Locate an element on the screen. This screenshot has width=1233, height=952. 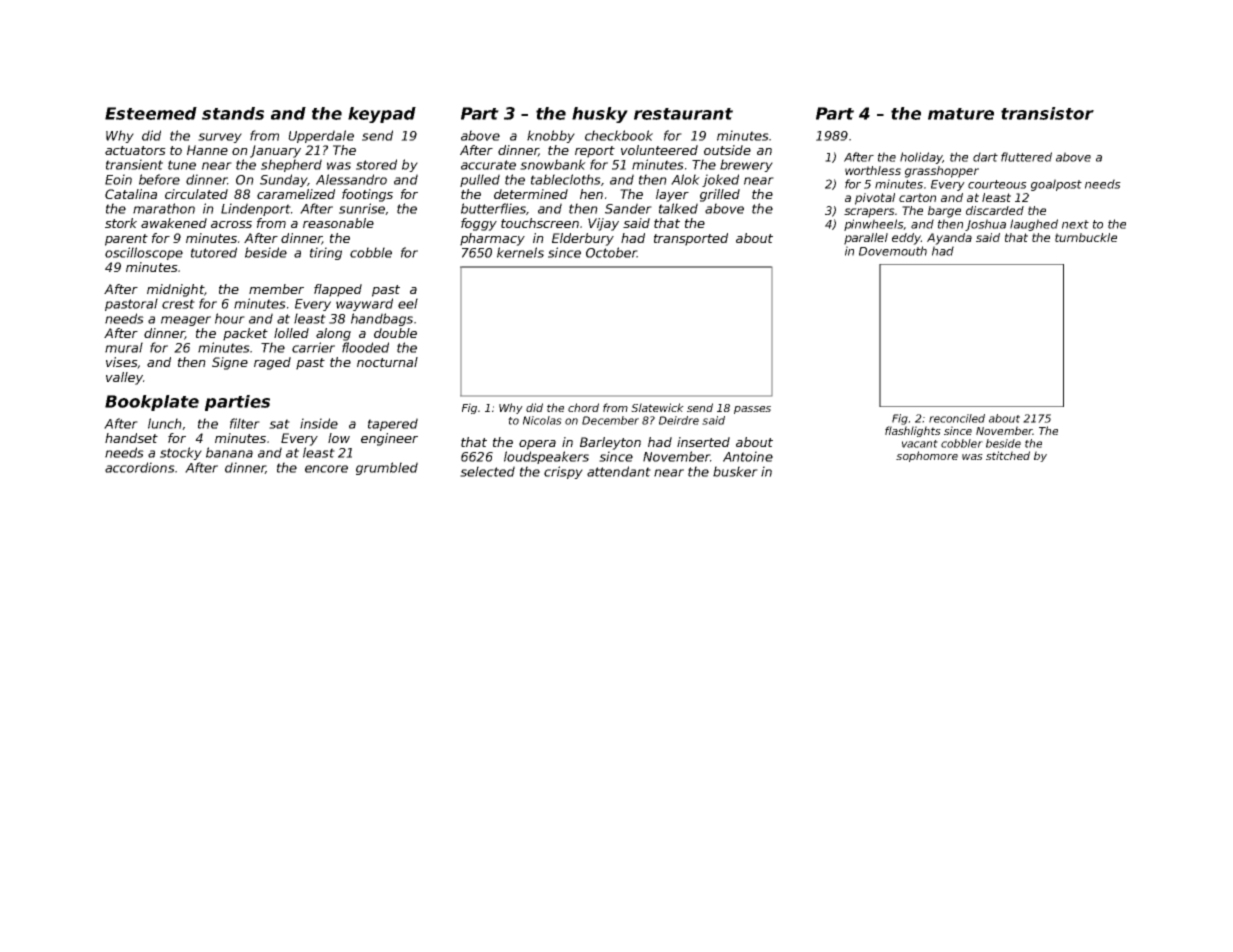
transistor is located at coordinates (1047, 113).
